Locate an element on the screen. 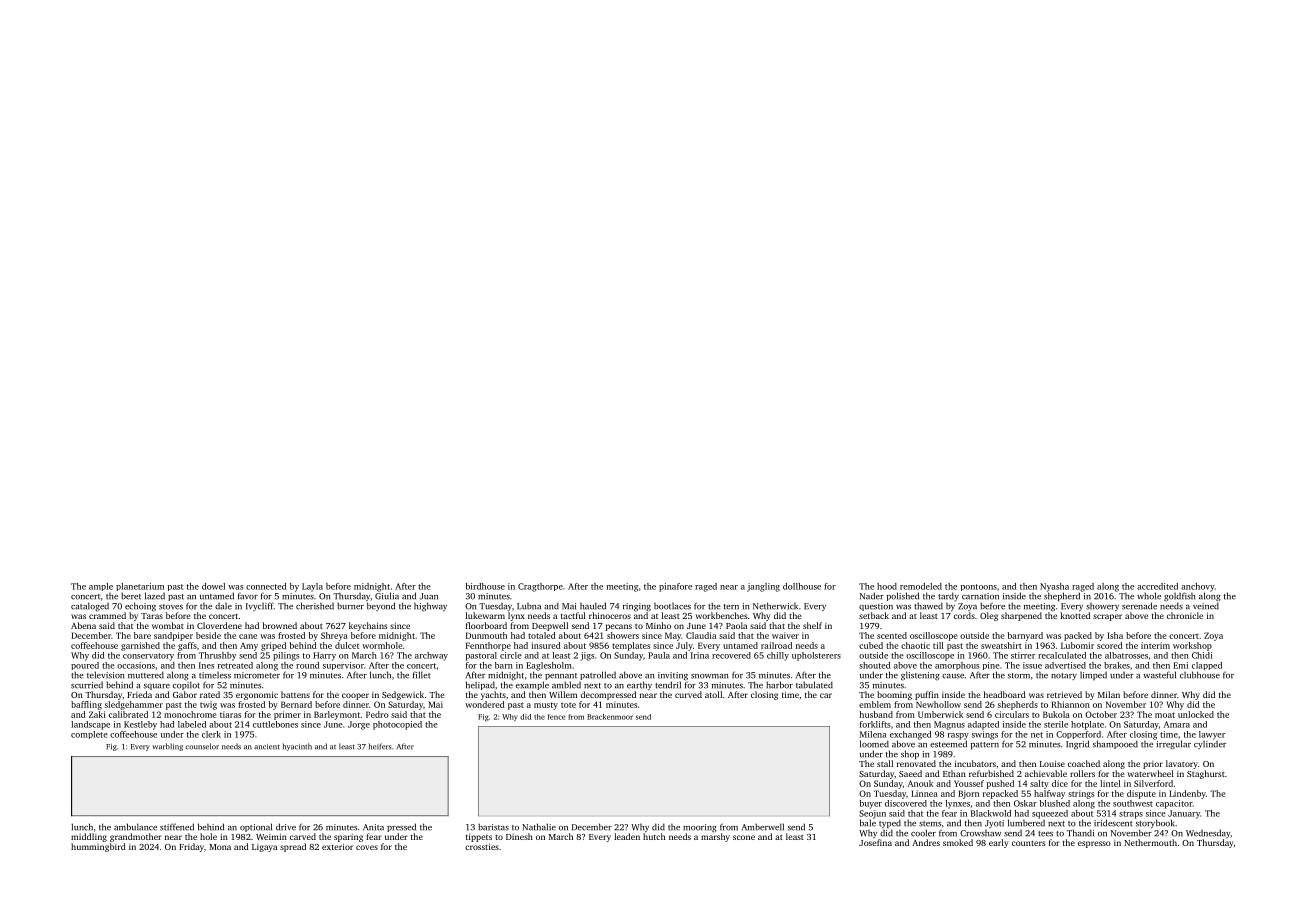 The image size is (1308, 924). hyacinth is located at coordinates (297, 747).
